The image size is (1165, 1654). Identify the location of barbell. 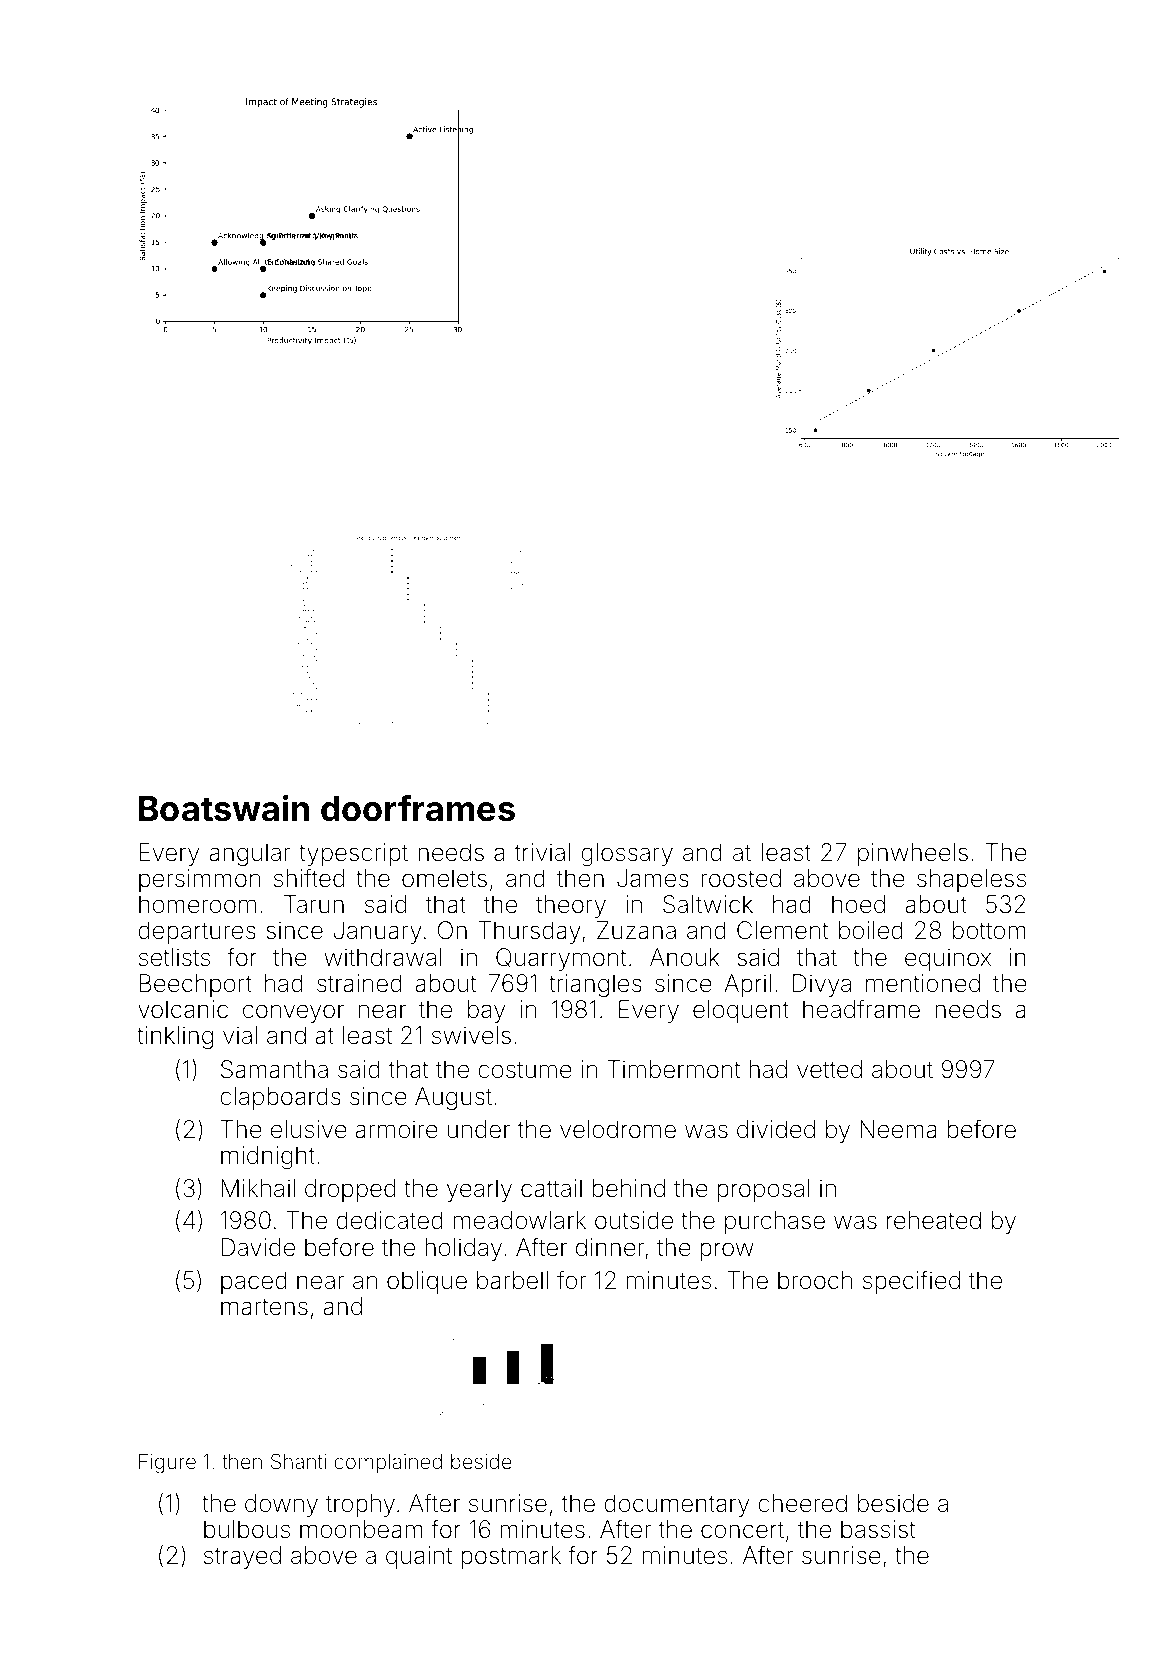
(512, 1280).
